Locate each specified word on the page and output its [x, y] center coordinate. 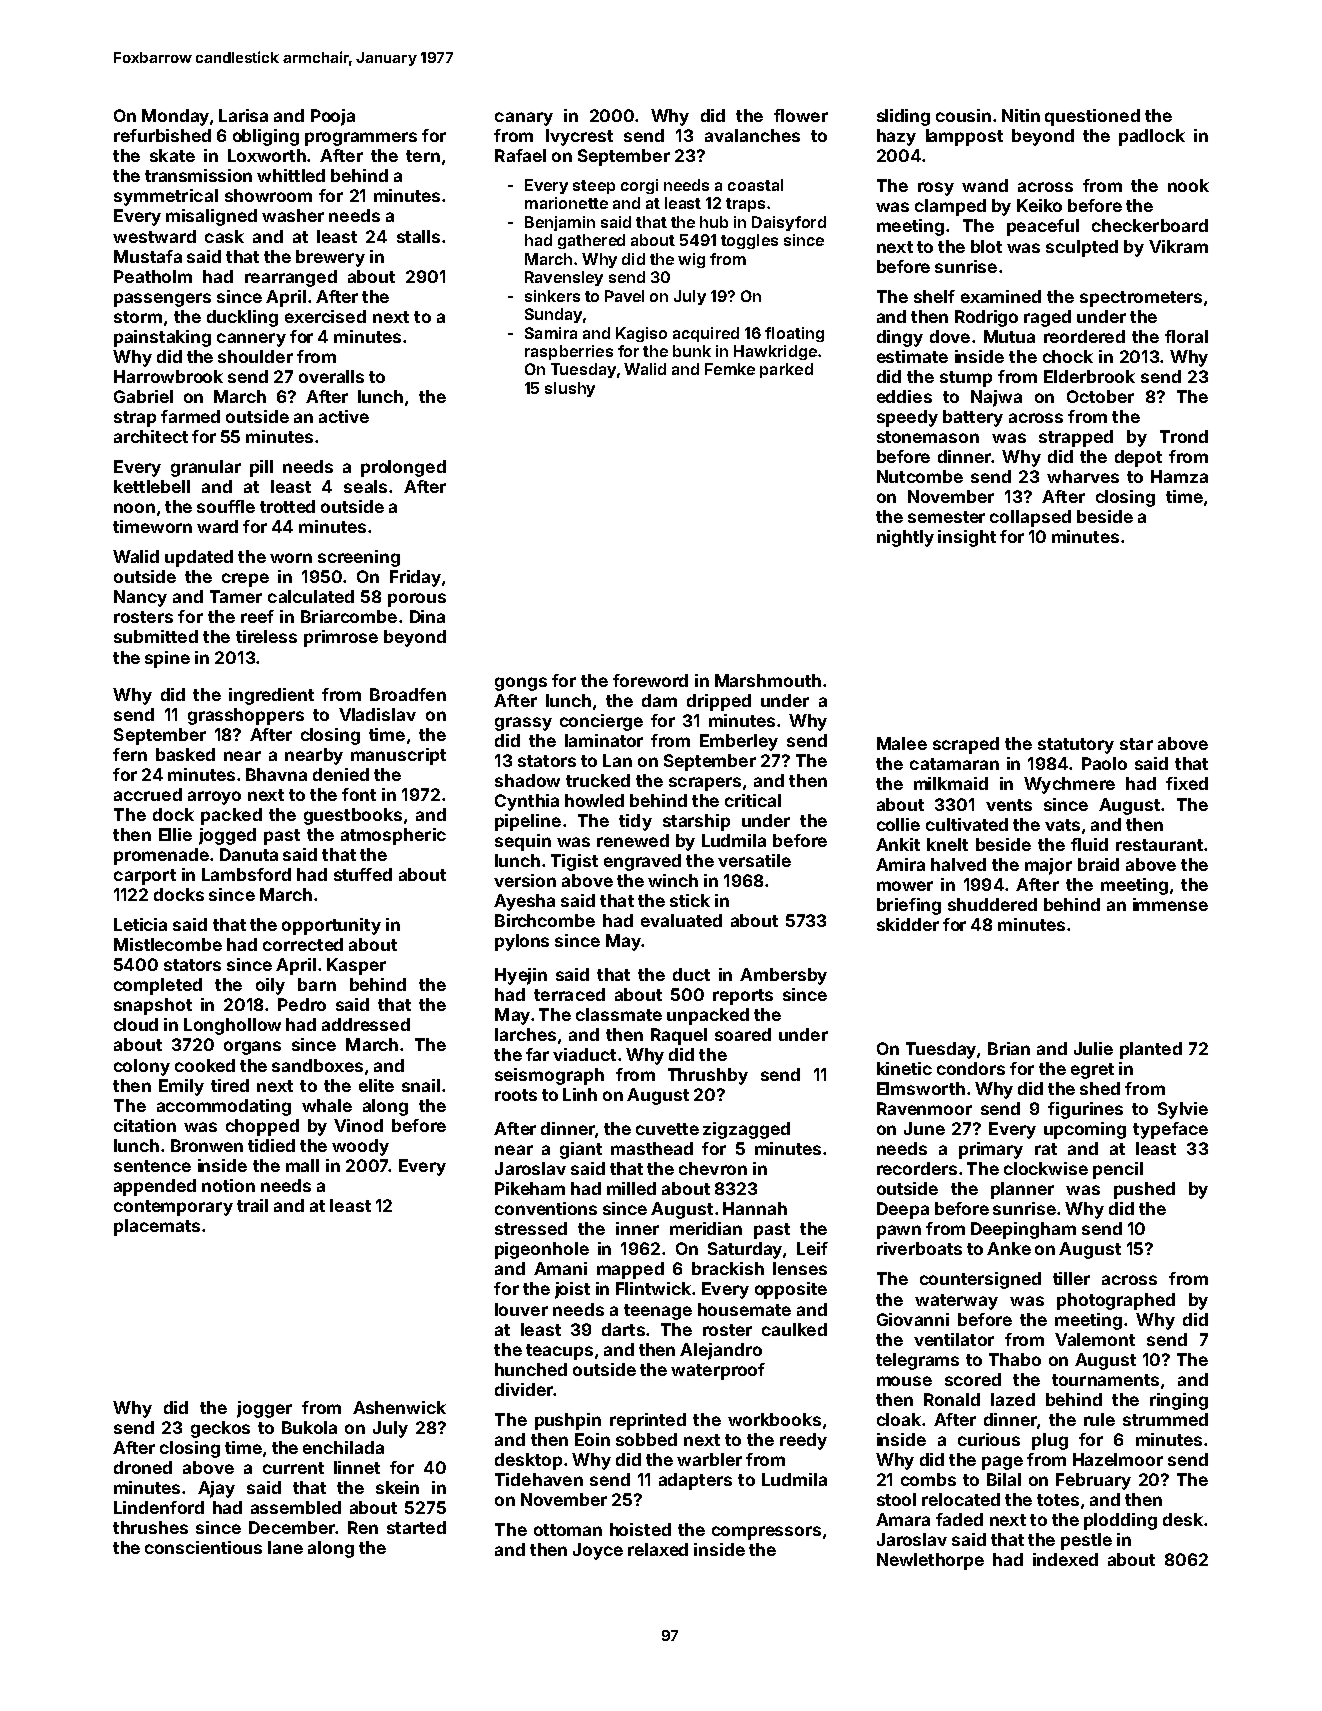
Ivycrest [579, 137]
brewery [330, 258]
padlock [1152, 137]
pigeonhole [542, 1250]
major [1048, 866]
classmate [619, 1014]
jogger [264, 1409]
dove [950, 336]
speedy [907, 418]
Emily [181, 1087]
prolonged [403, 468]
